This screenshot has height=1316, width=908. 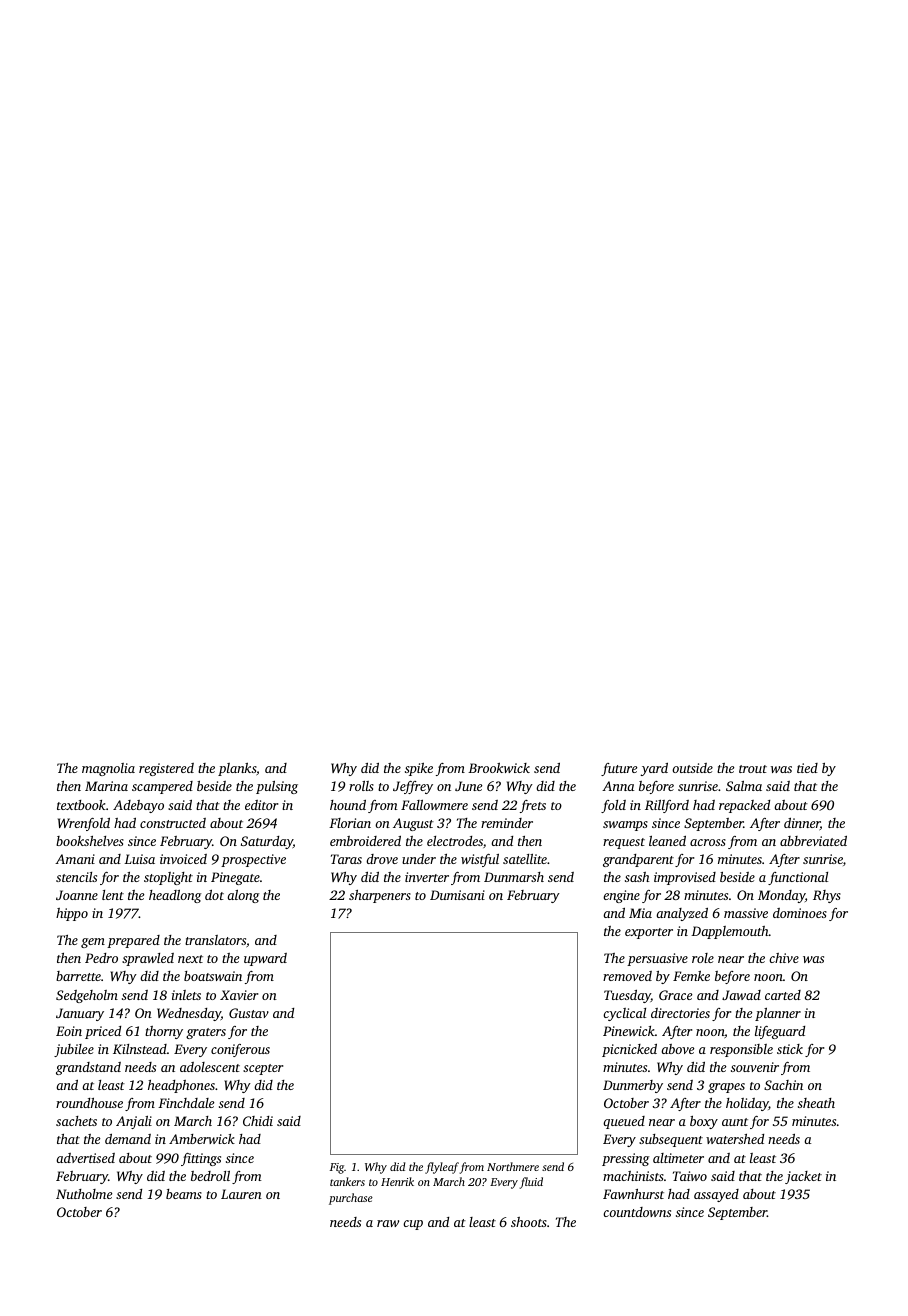 I want to click on January, so click(x=80, y=1014).
